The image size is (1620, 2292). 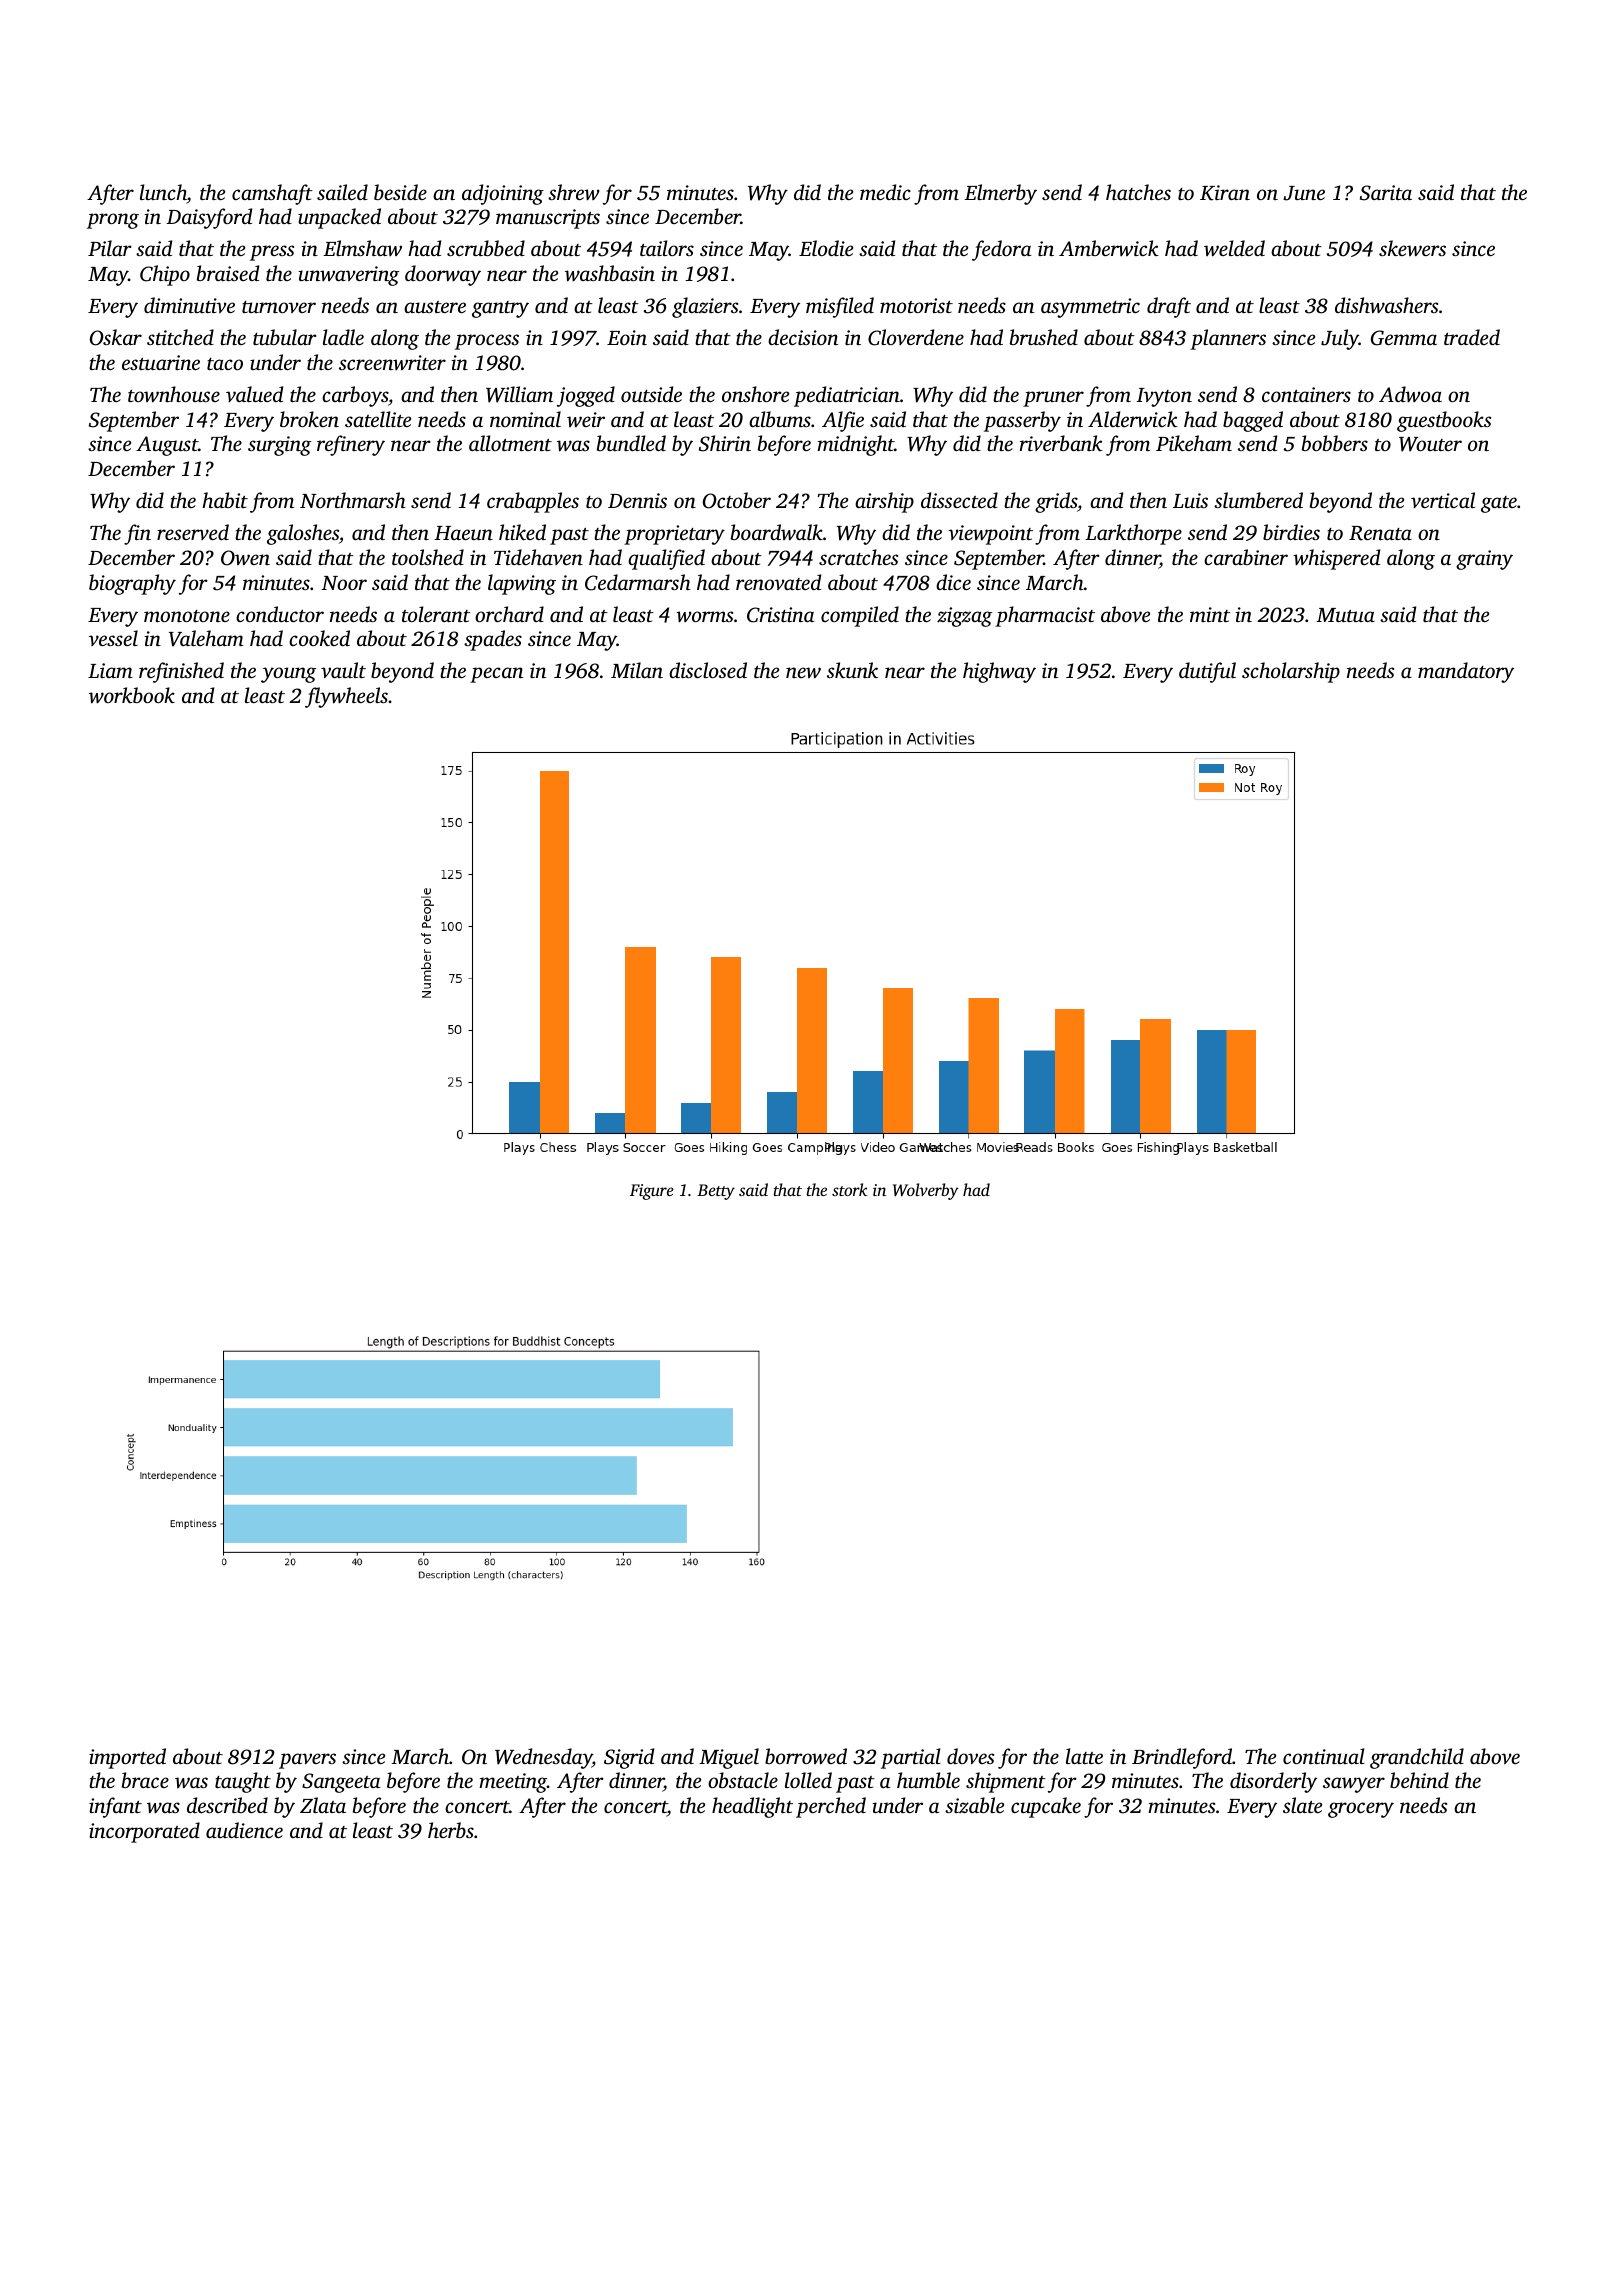 What do you see at coordinates (272, 253) in the screenshot?
I see `press` at bounding box center [272, 253].
